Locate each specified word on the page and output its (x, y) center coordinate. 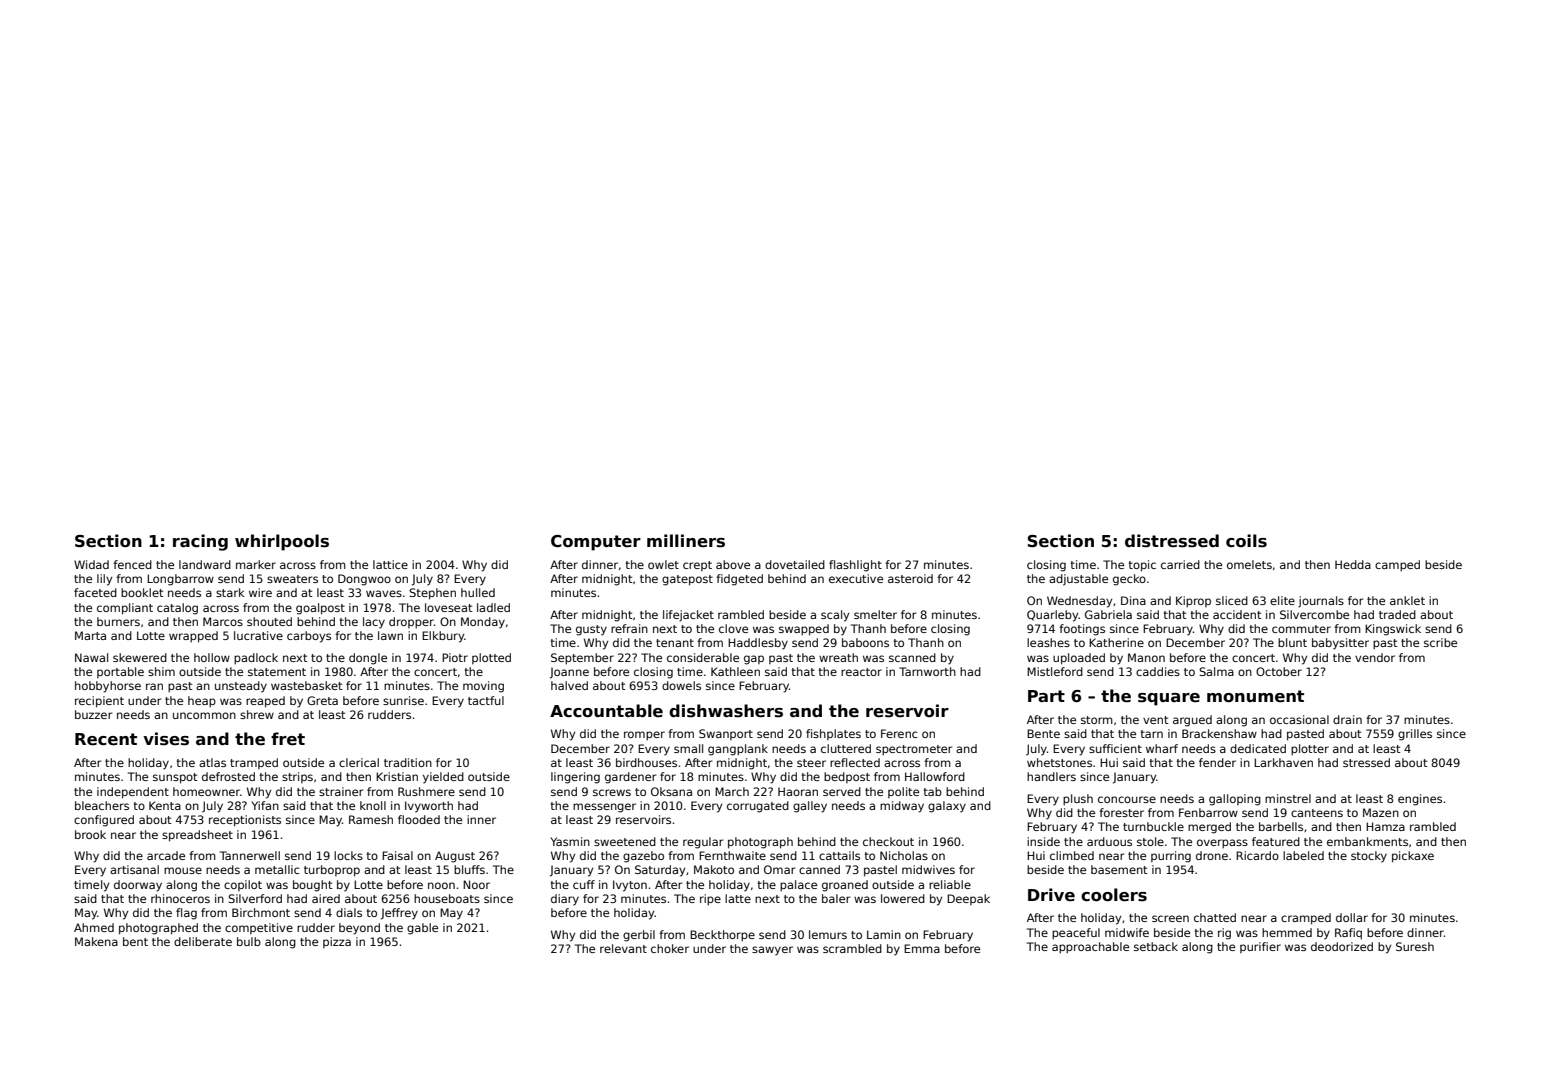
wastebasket (307, 685)
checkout (888, 841)
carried (1180, 564)
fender (1217, 762)
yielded (443, 778)
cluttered (846, 748)
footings (1082, 630)
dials (349, 912)
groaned (845, 886)
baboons (865, 642)
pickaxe (1413, 857)
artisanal (134, 869)
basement (1119, 869)
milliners (686, 541)
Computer (596, 543)
